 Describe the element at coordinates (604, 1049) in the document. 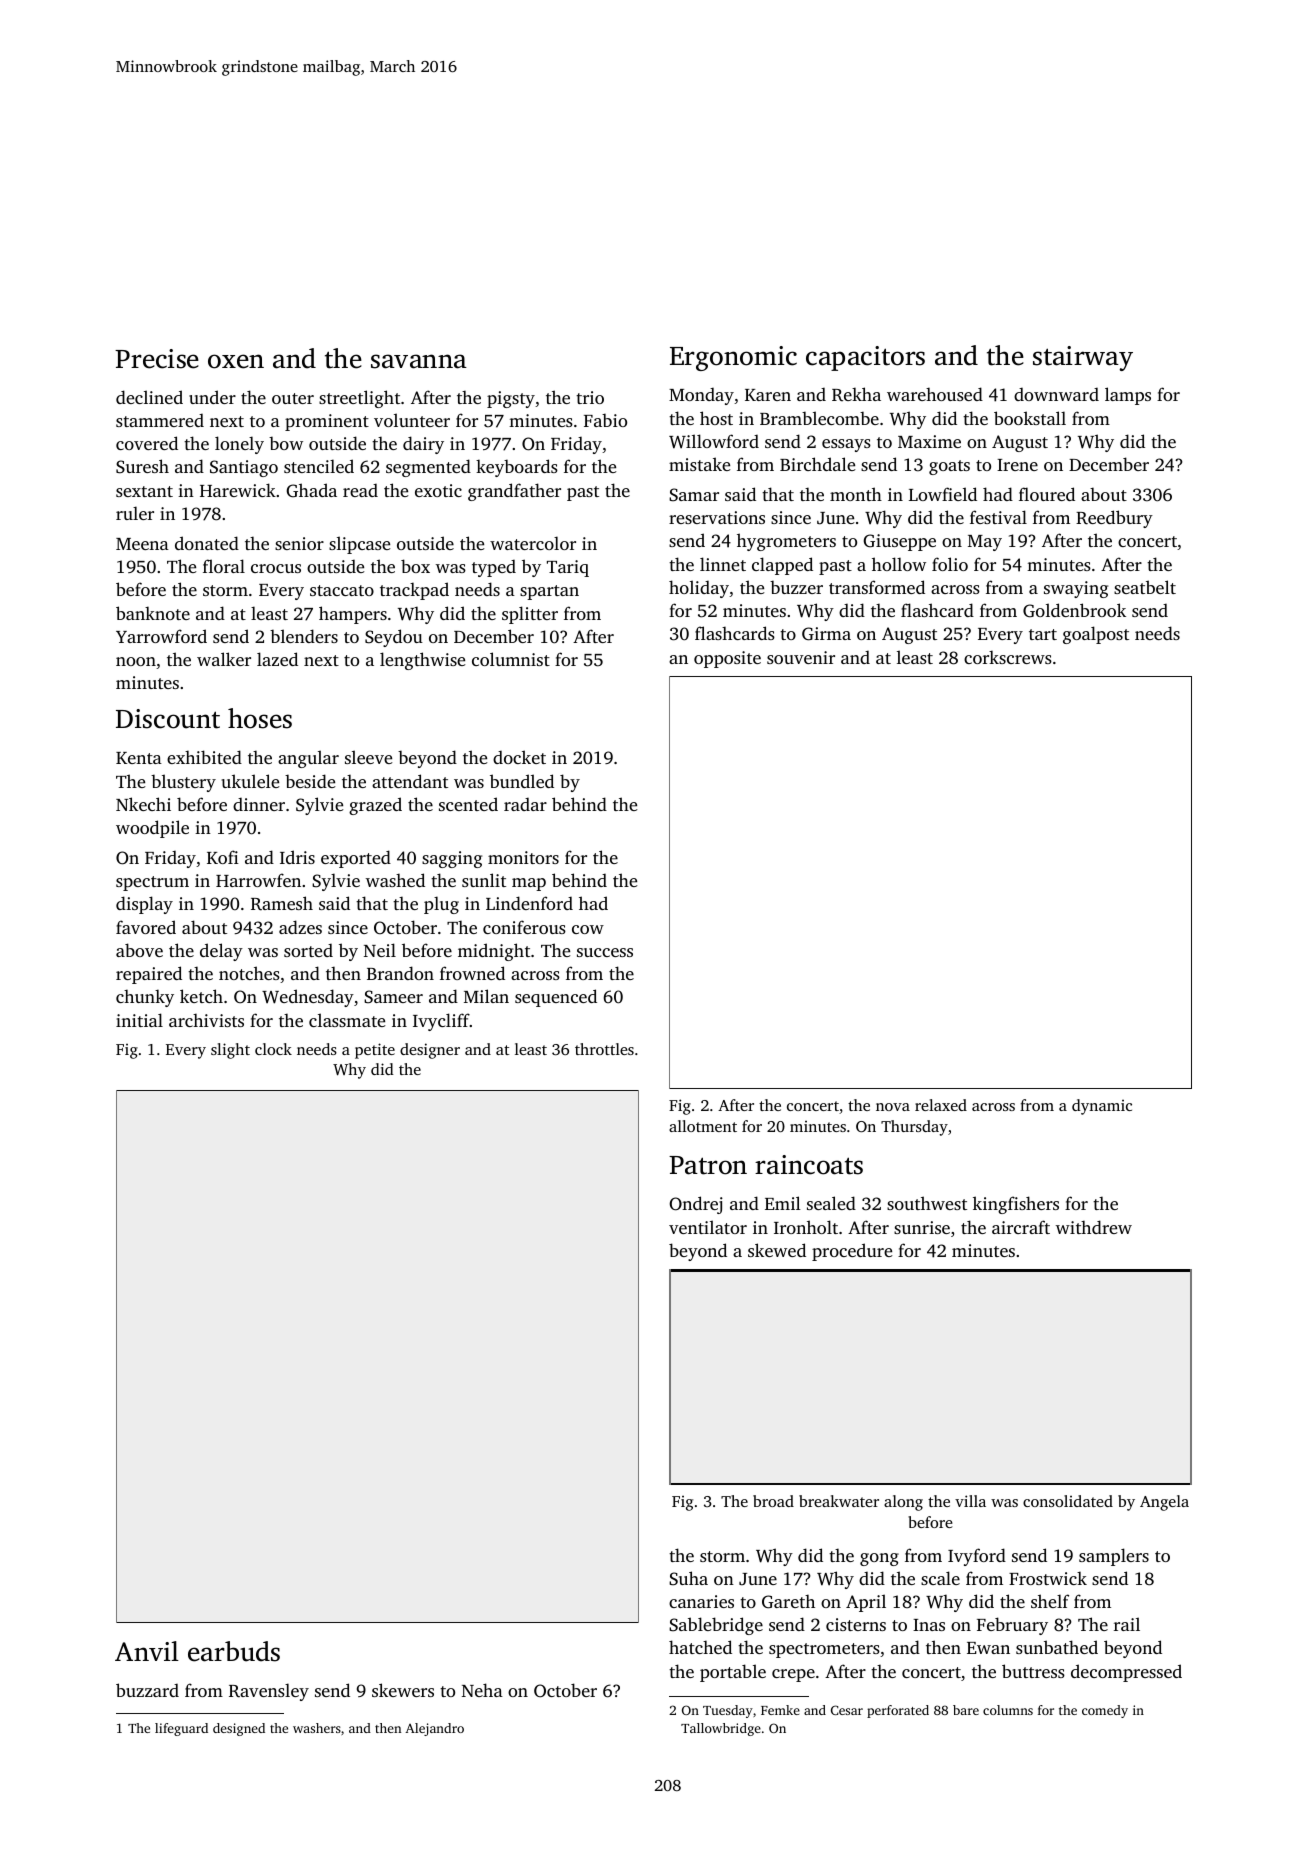

I see `throttles` at that location.
